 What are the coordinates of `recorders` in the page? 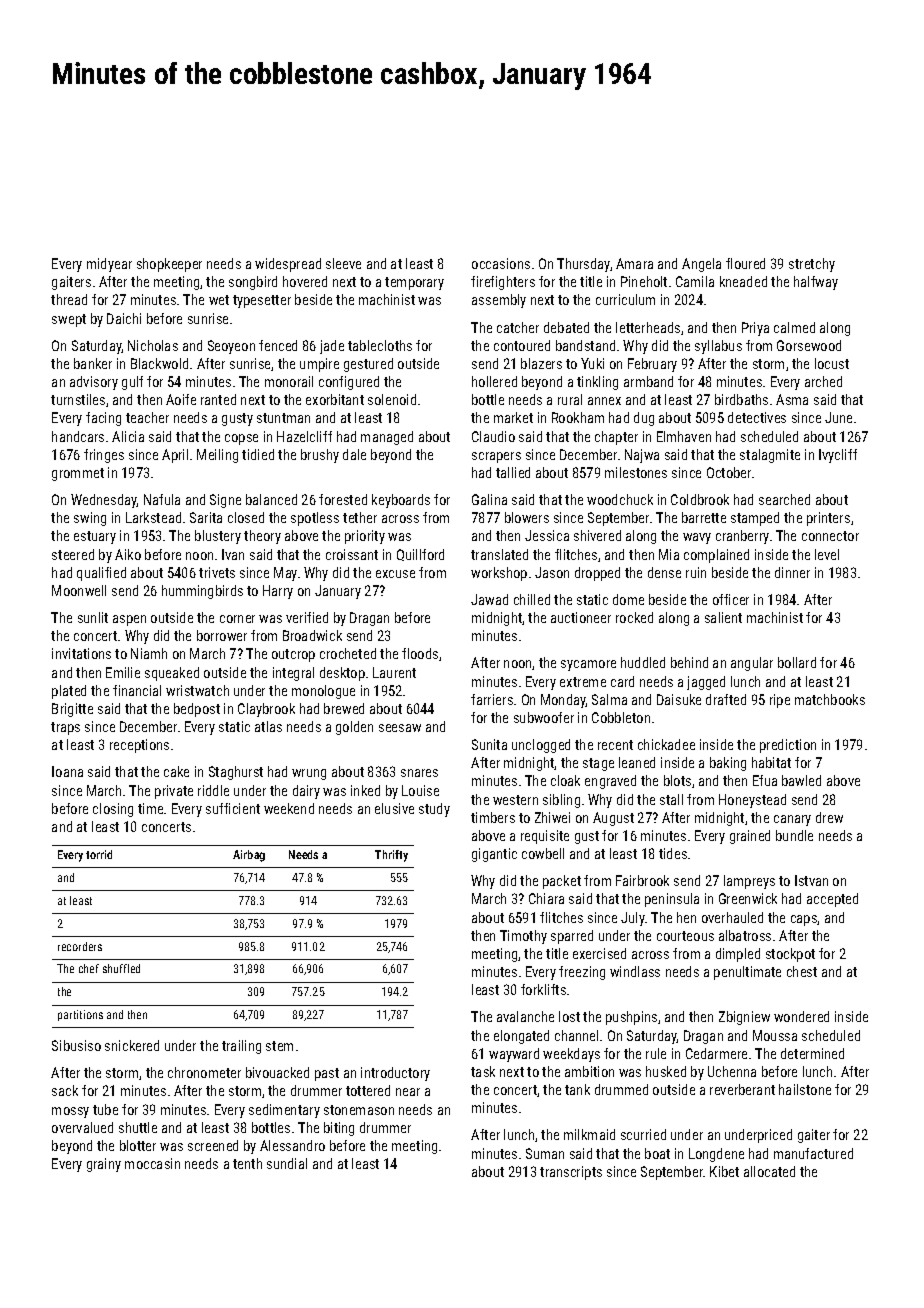 It's located at (80, 946).
